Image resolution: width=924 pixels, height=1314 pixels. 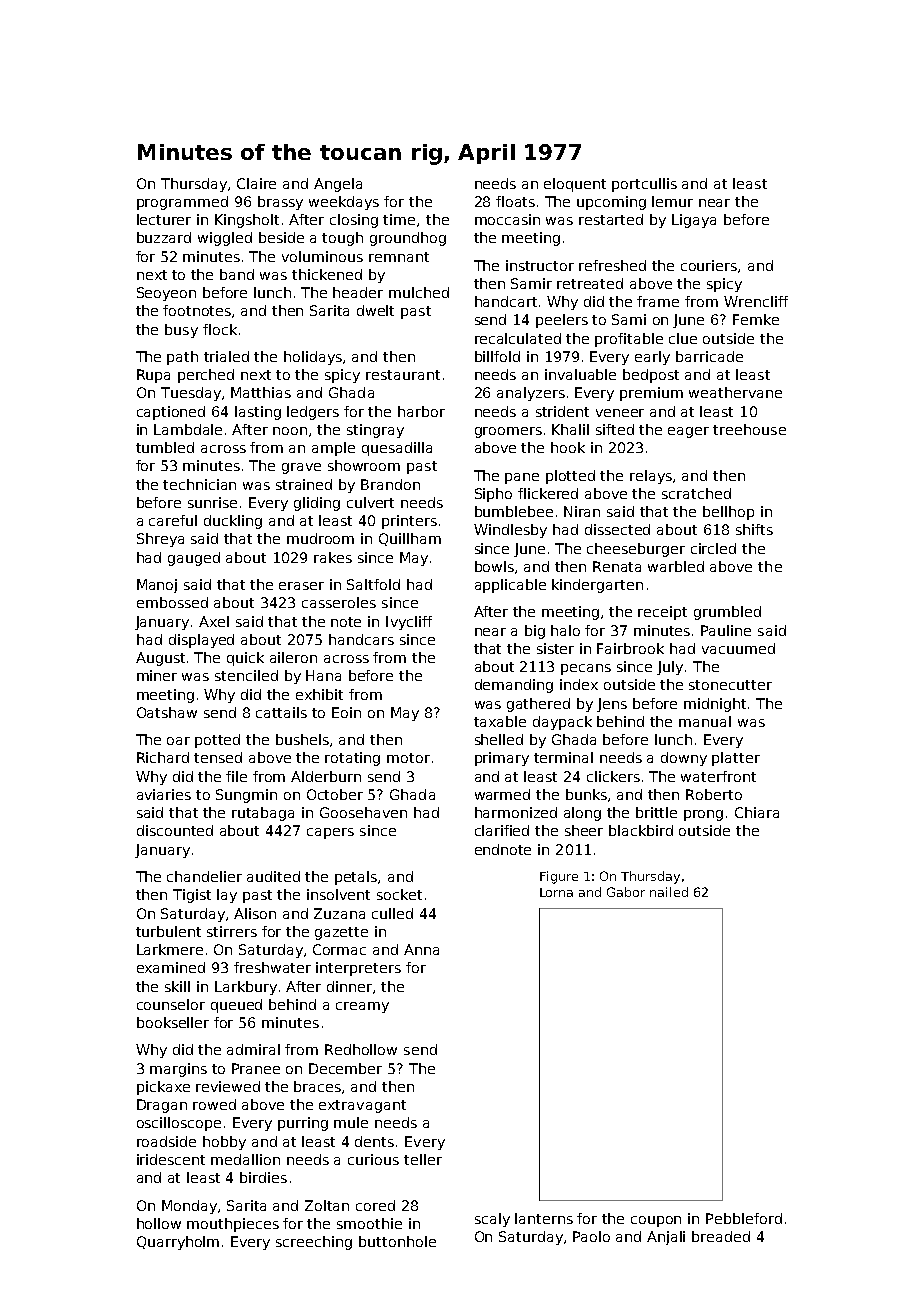 What do you see at coordinates (749, 429) in the document?
I see `treehouse` at bounding box center [749, 429].
